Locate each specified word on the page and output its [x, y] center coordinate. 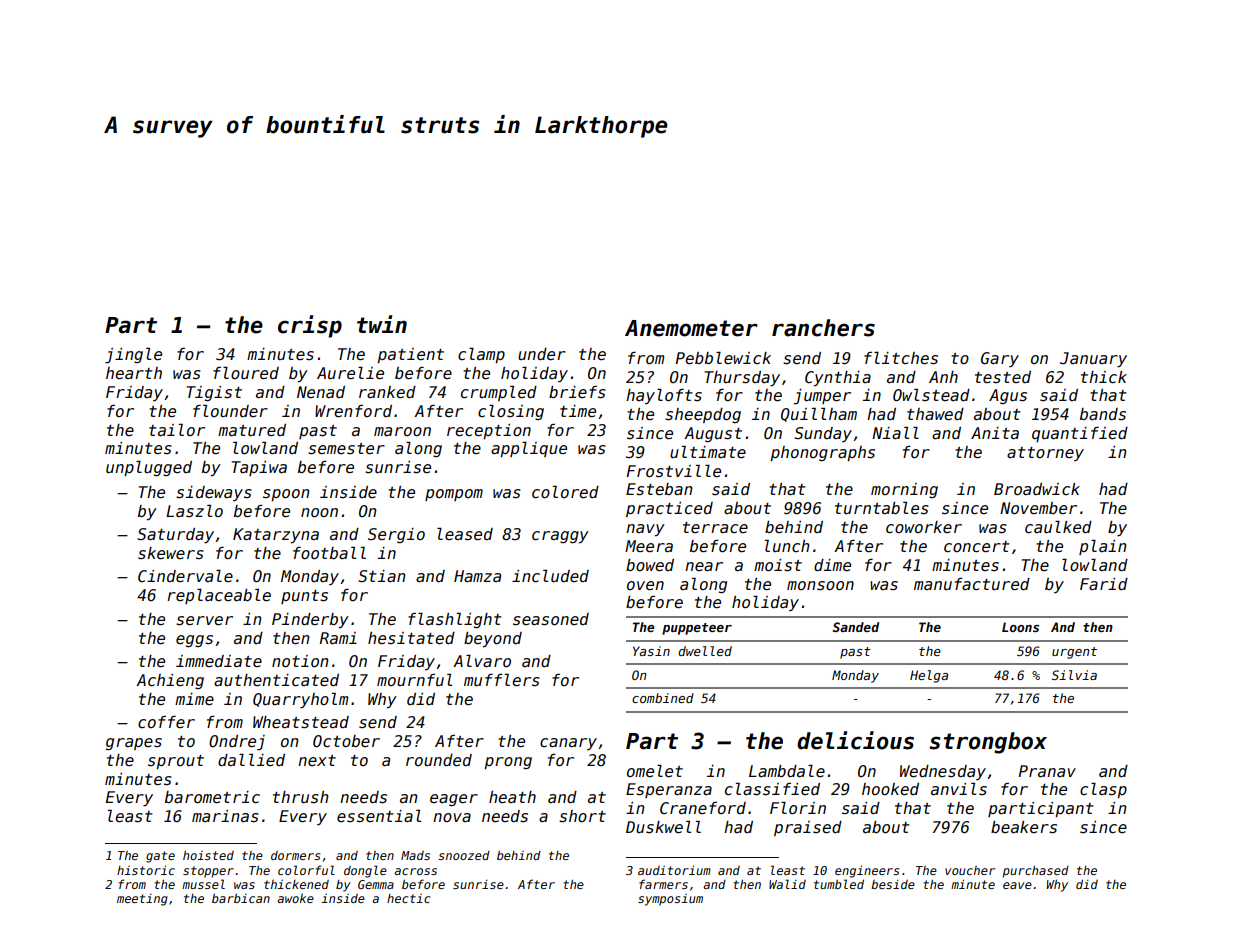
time [578, 411]
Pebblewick [723, 358]
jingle [133, 356]
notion [300, 661]
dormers [295, 855]
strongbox [988, 743]
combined [663, 698]
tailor [177, 430]
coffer [166, 722]
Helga [929, 676]
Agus [1008, 396]
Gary [1000, 359]
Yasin [651, 651]
